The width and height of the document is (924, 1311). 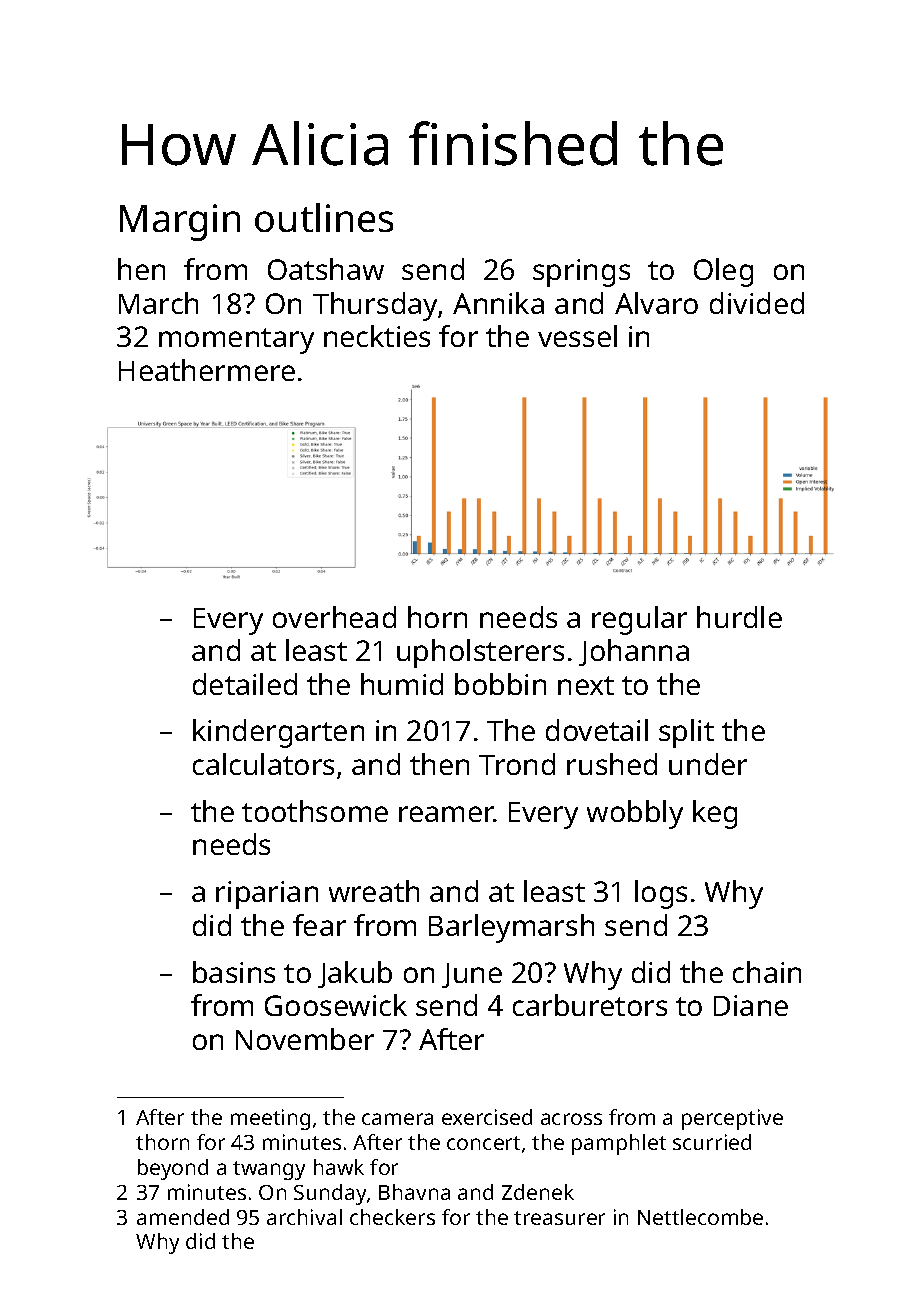 I want to click on reamer, so click(x=446, y=814).
